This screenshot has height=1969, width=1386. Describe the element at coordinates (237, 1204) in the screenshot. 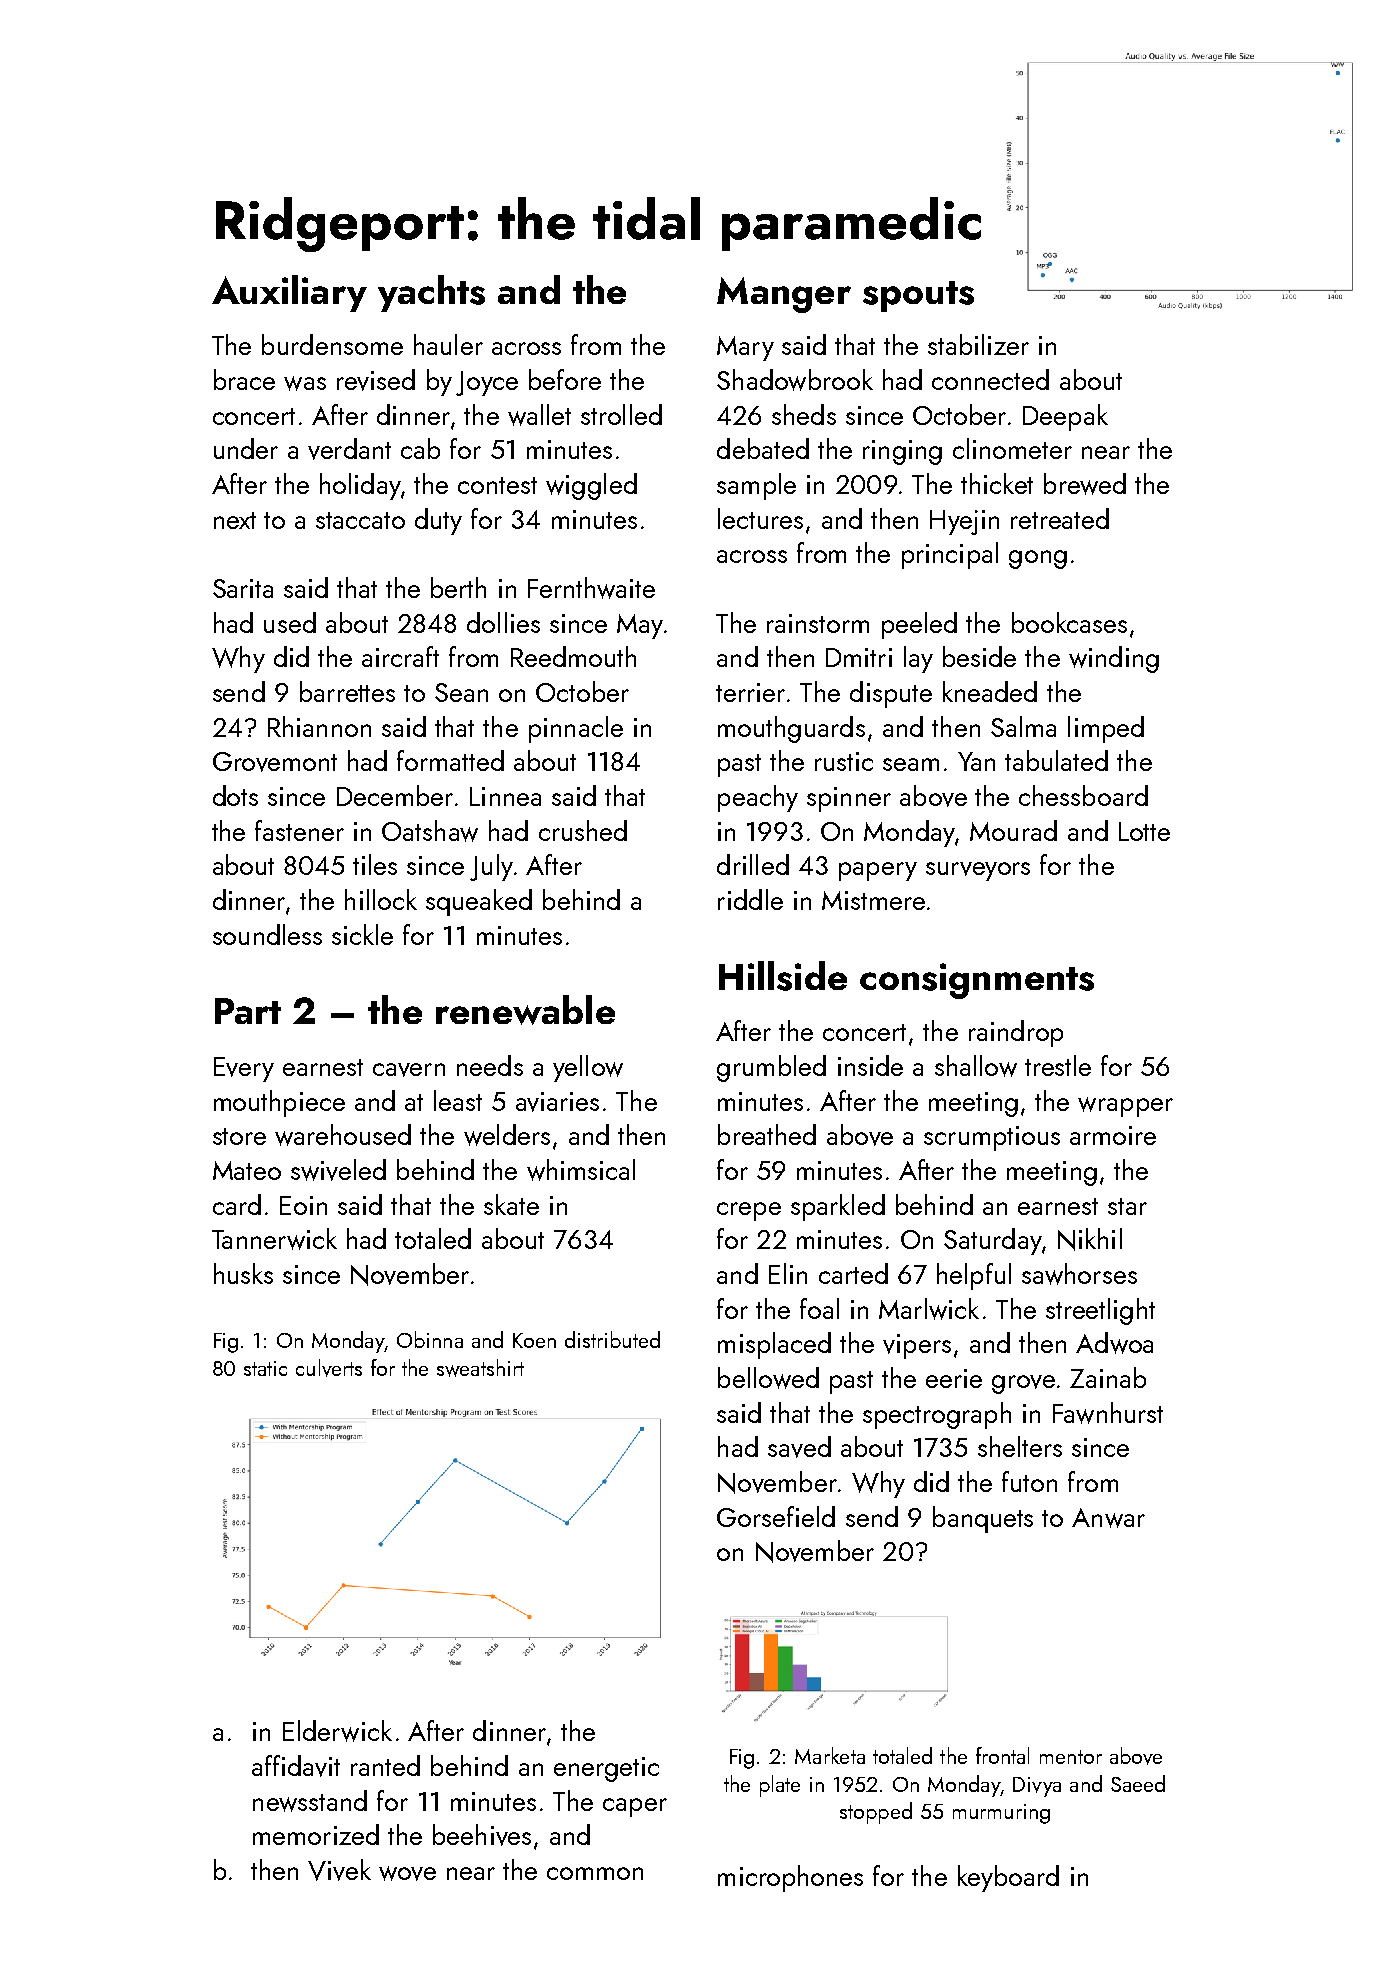

I see `card` at that location.
